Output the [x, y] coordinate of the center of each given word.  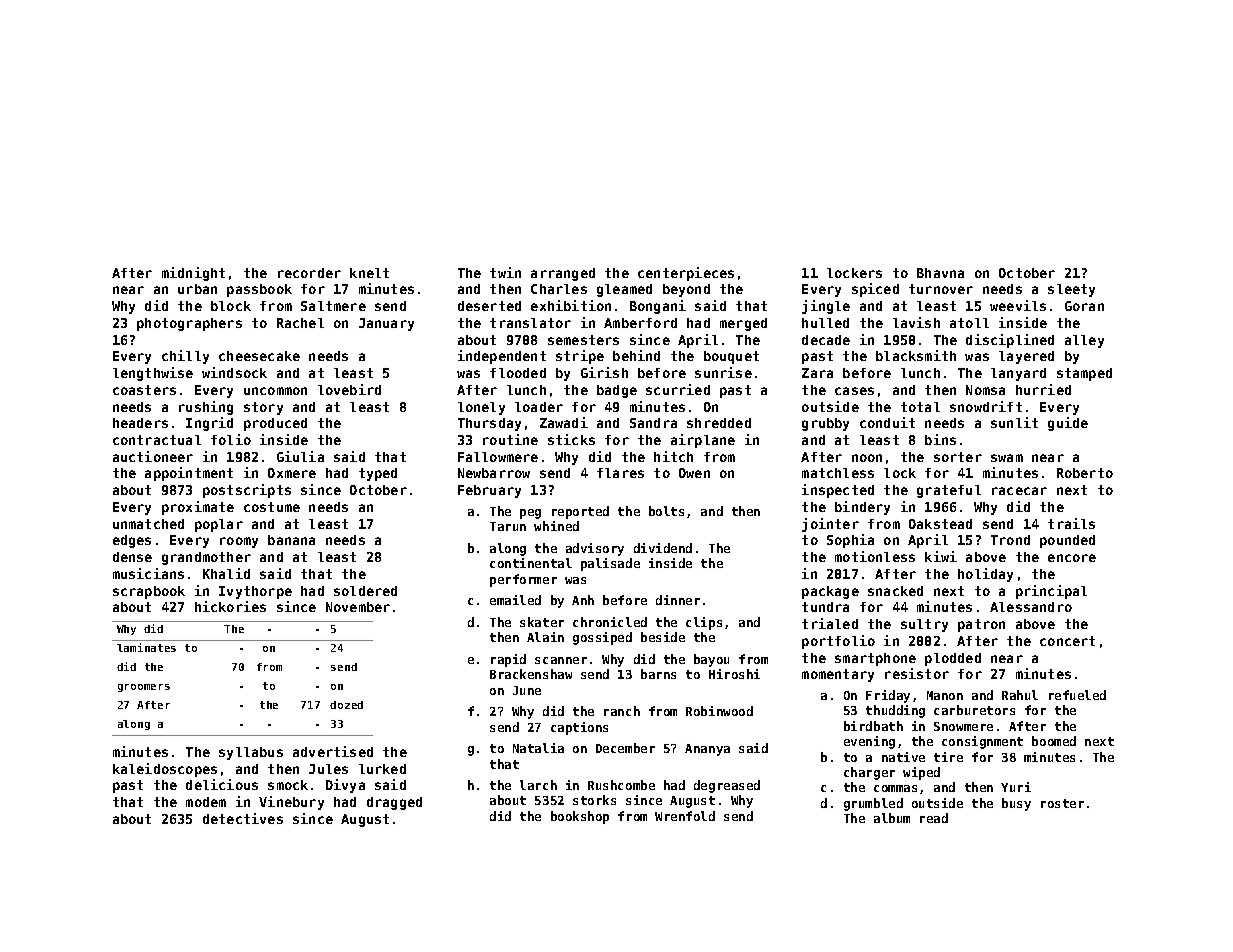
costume [272, 507]
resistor [917, 673]
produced [275, 424]
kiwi [941, 556]
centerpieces [686, 274]
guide [1068, 424]
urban [197, 289]
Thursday [489, 424]
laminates [146, 647]
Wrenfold [685, 816]
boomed [1054, 741]
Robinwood [719, 711]
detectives [243, 818]
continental [531, 563]
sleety [1071, 290]
